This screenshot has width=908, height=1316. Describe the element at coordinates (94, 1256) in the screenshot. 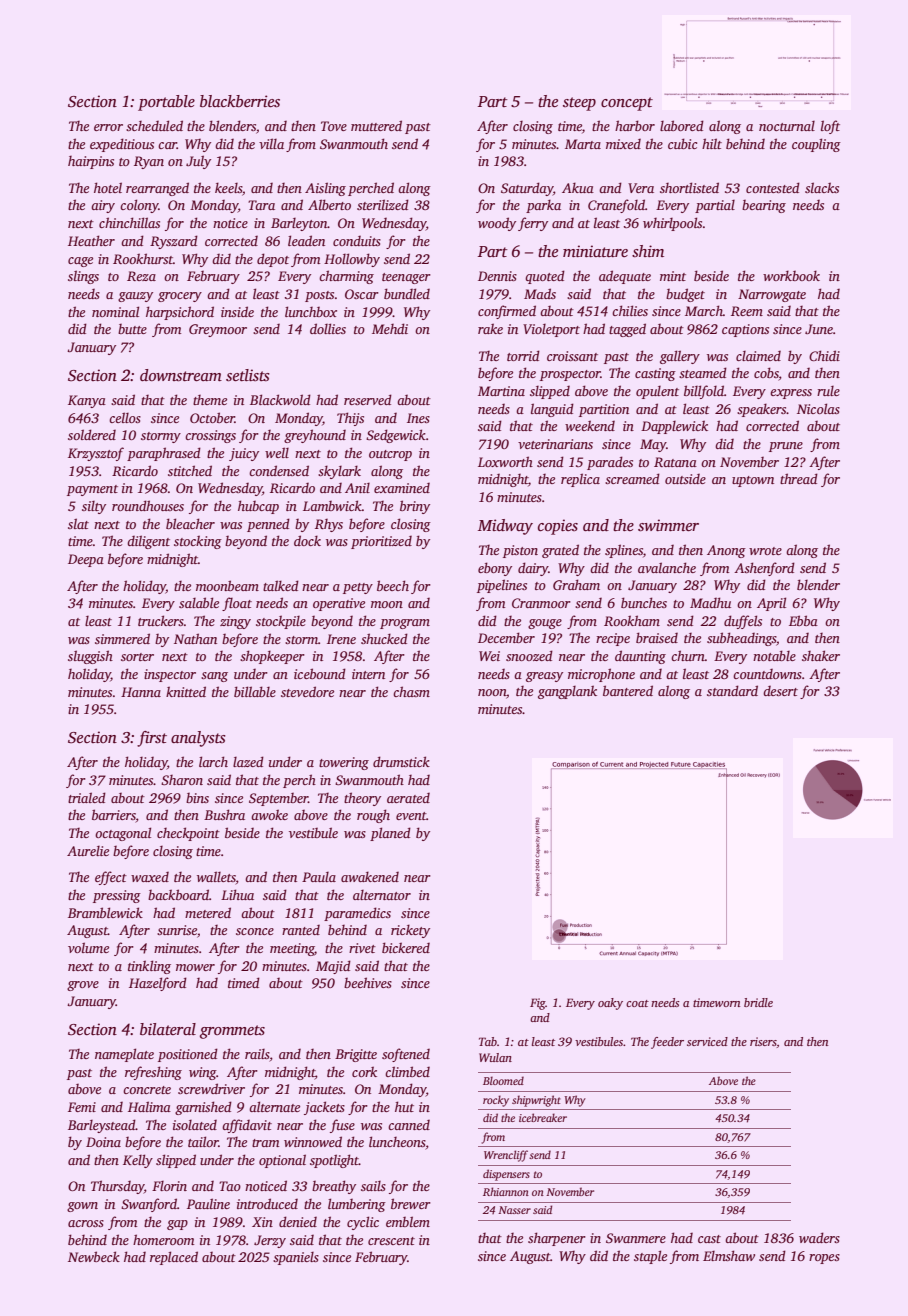

I see `Newbeck` at that location.
